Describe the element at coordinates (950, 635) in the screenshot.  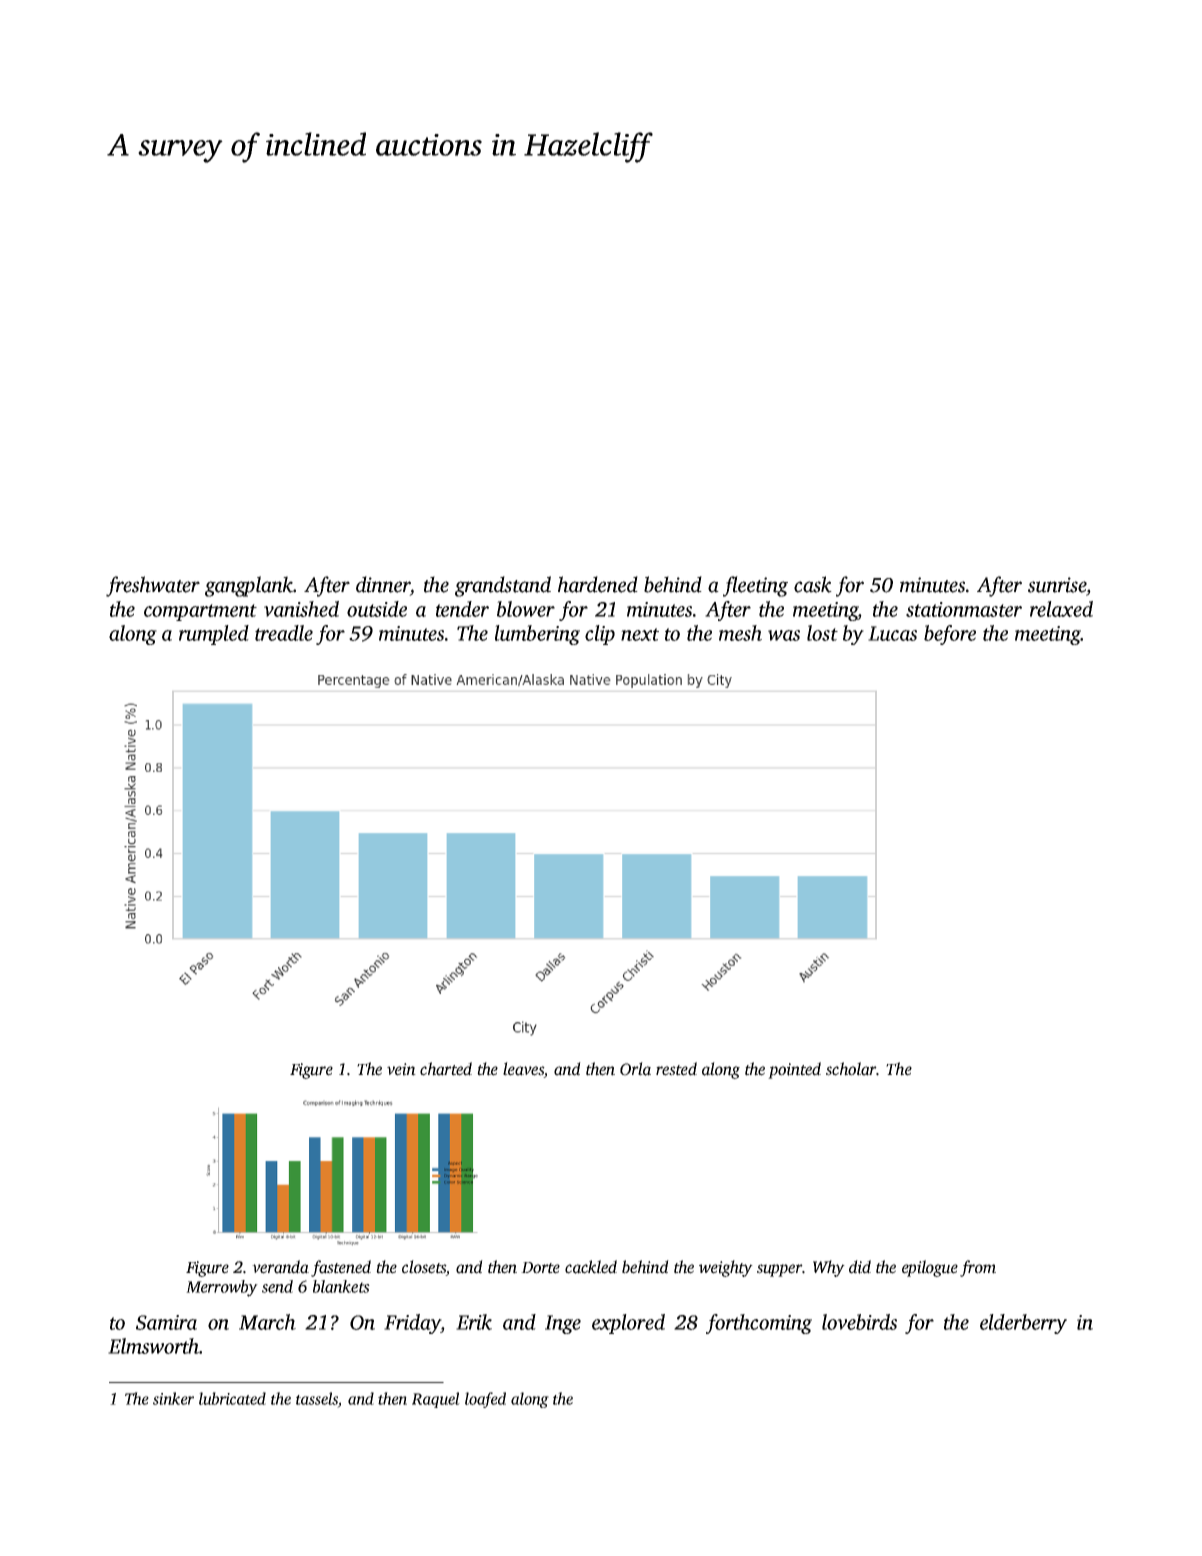
I see `before` at that location.
